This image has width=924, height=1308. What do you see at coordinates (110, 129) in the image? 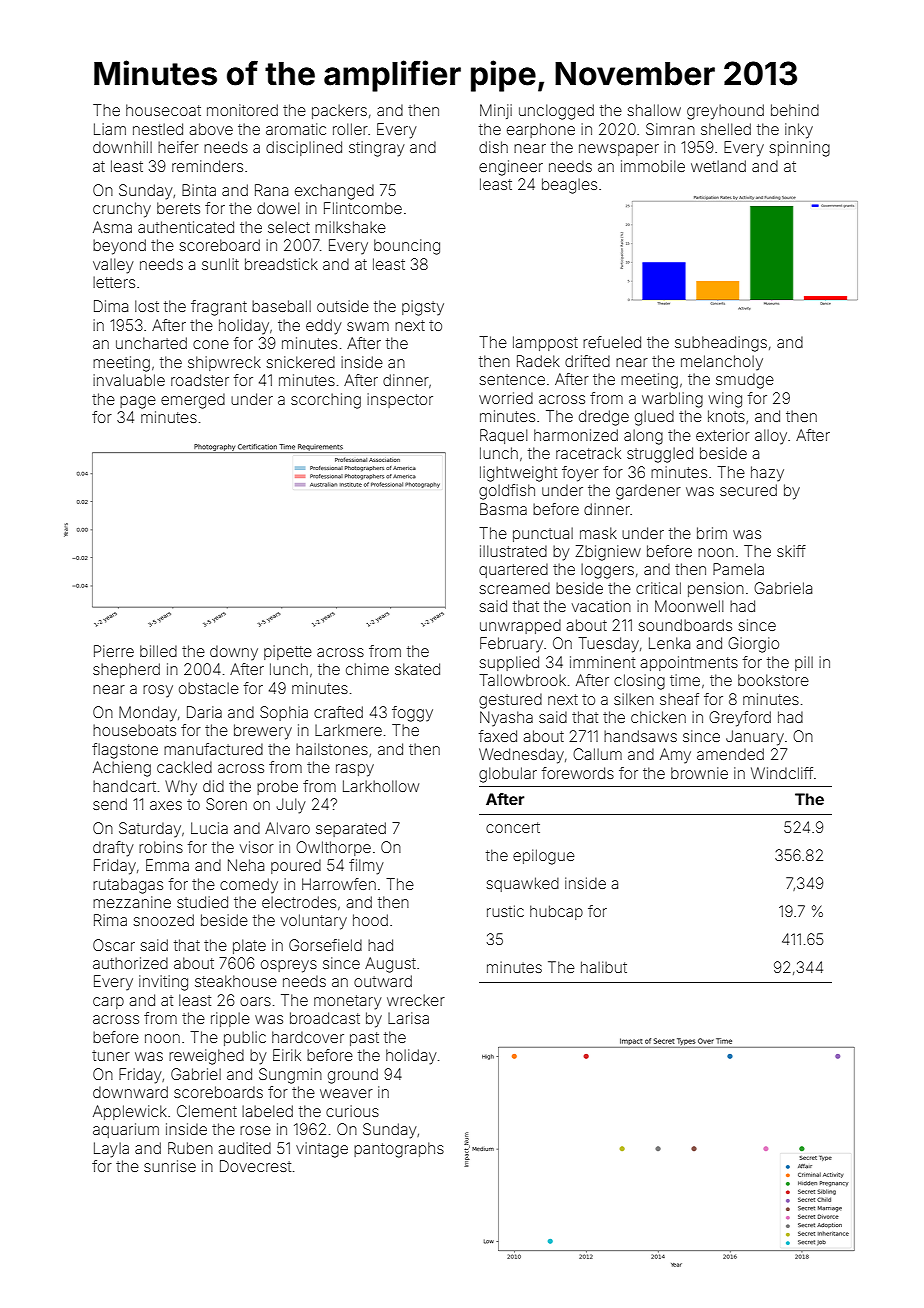
I see `Liam` at bounding box center [110, 129].
